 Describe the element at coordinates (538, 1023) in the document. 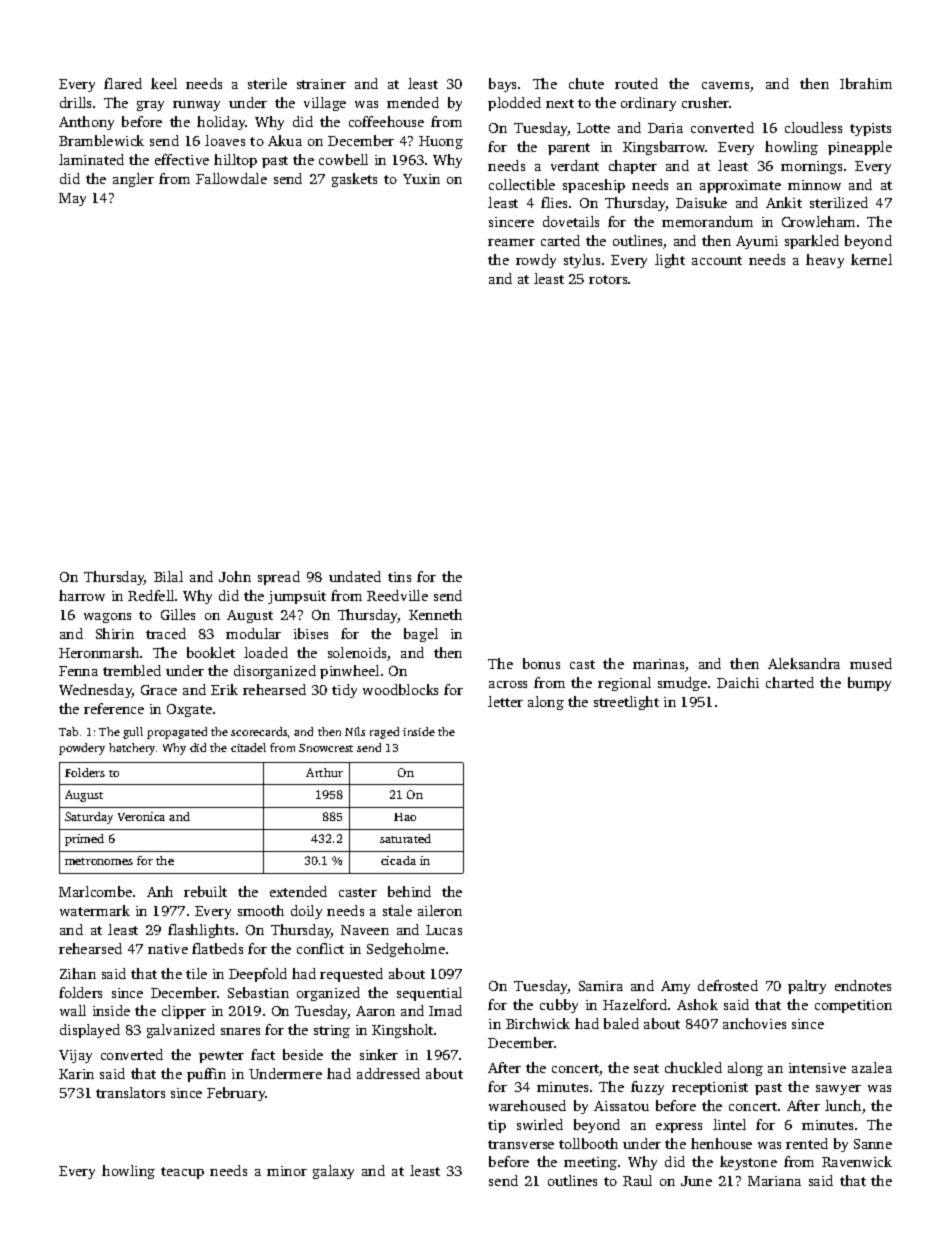

I see `Birchwick` at that location.
